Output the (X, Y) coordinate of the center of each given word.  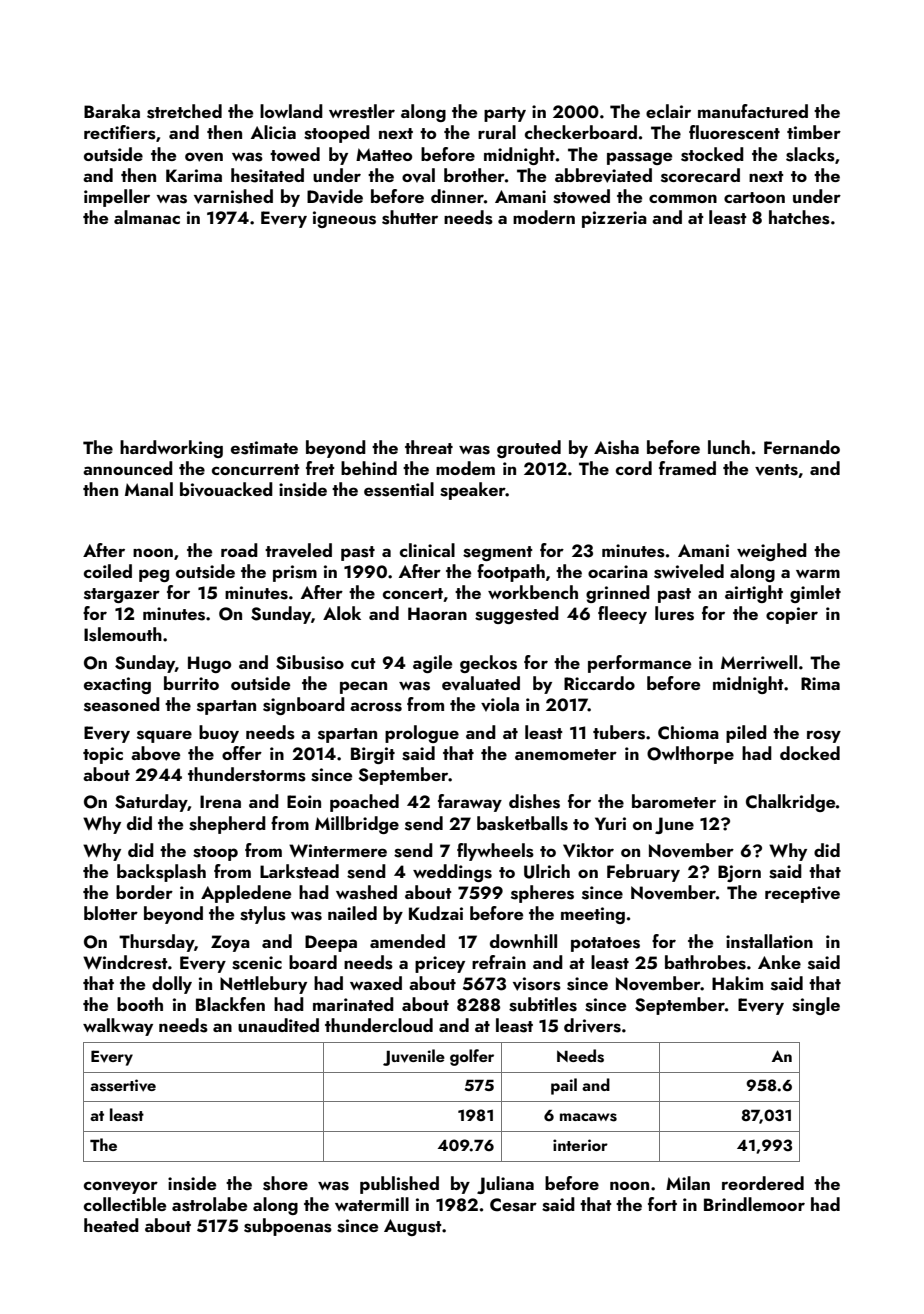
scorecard (700, 175)
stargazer (122, 595)
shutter (410, 217)
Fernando (802, 447)
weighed (772, 552)
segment (498, 553)
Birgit (373, 755)
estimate (264, 448)
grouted (529, 449)
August (413, 1227)
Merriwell (759, 662)
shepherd (227, 825)
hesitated (267, 175)
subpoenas (288, 1227)
